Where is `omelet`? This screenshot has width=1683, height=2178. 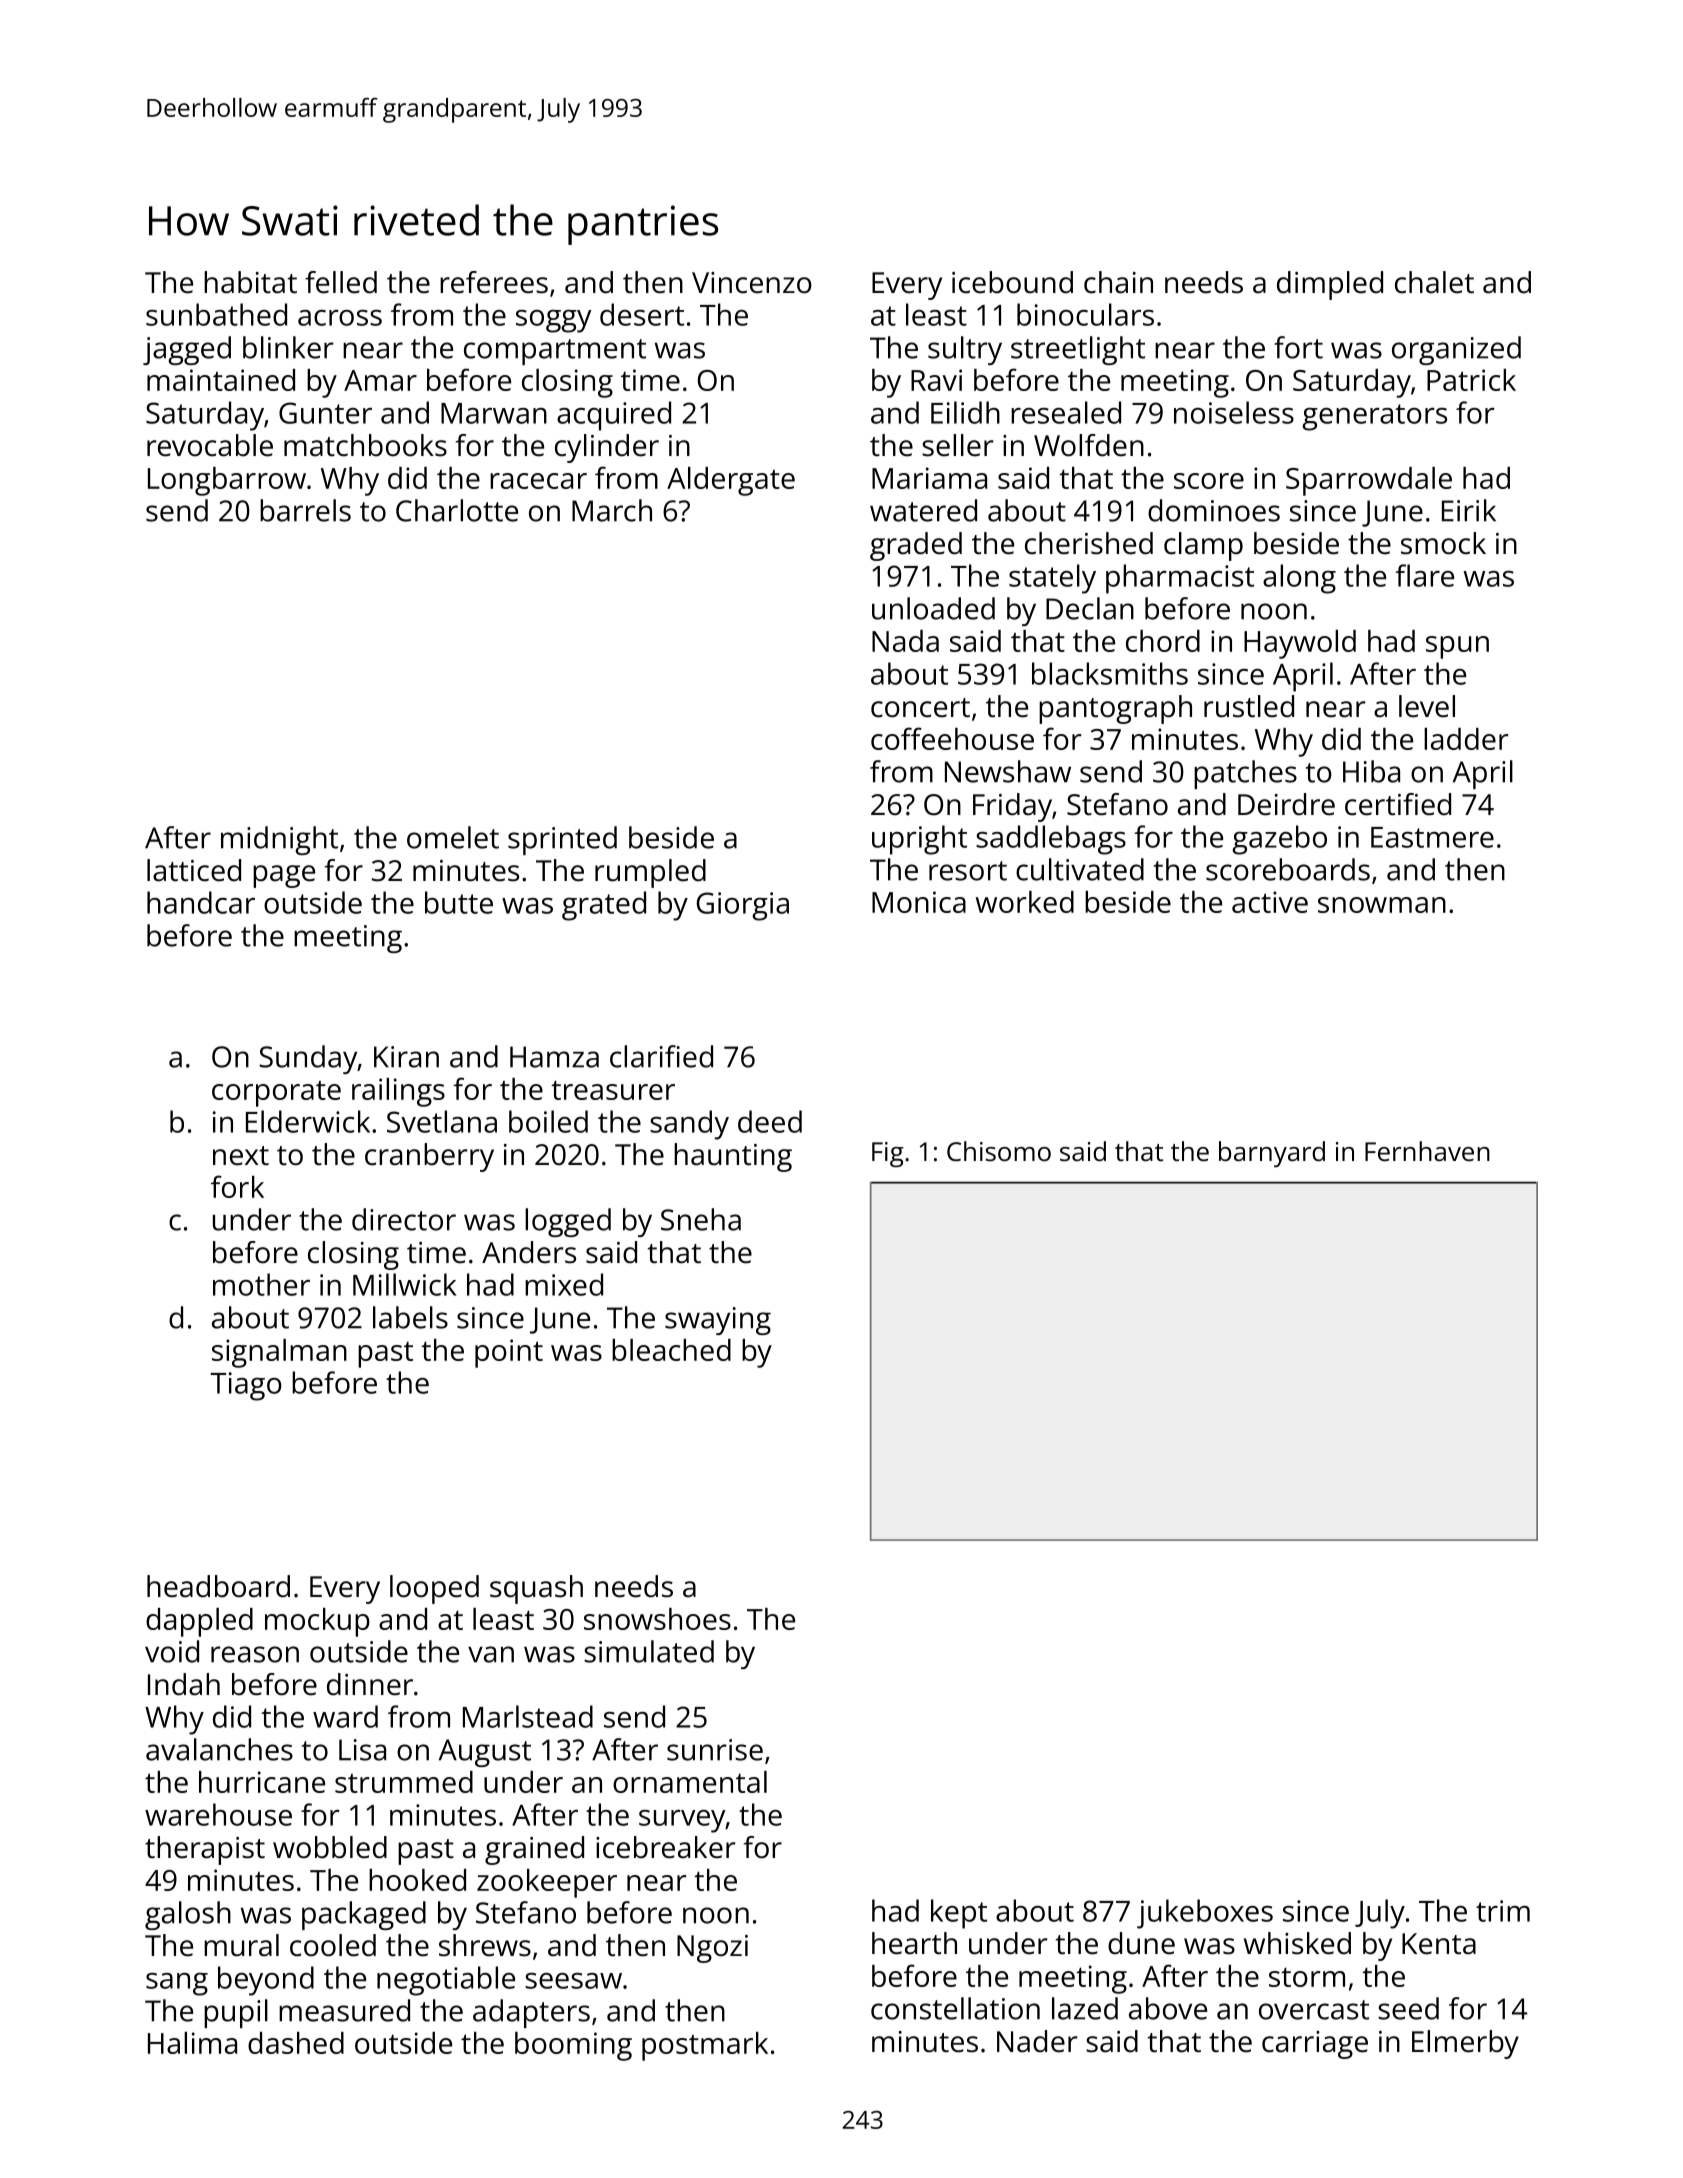 omelet is located at coordinates (453, 837).
